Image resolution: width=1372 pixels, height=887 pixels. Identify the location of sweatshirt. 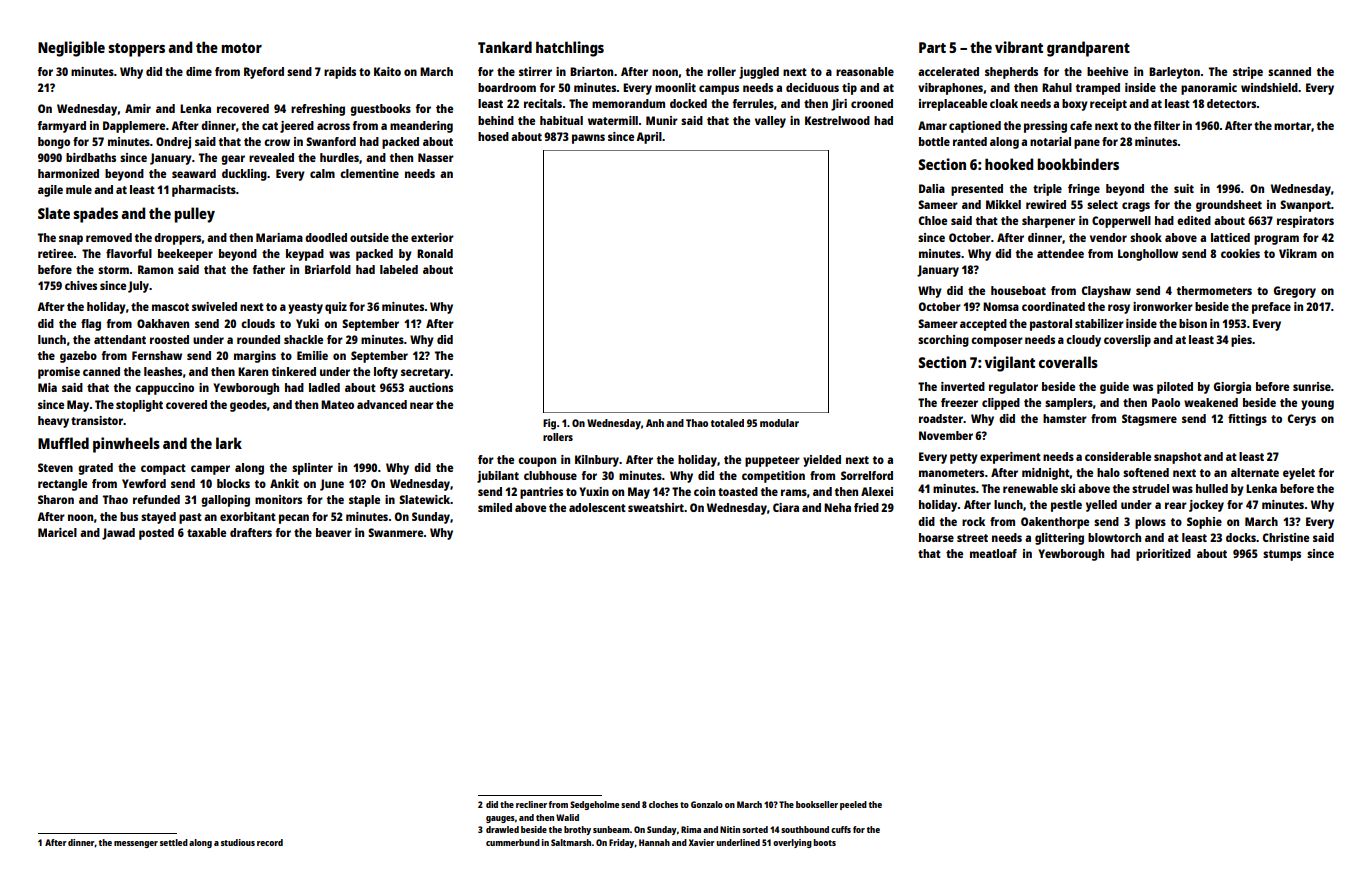
(656, 507).
